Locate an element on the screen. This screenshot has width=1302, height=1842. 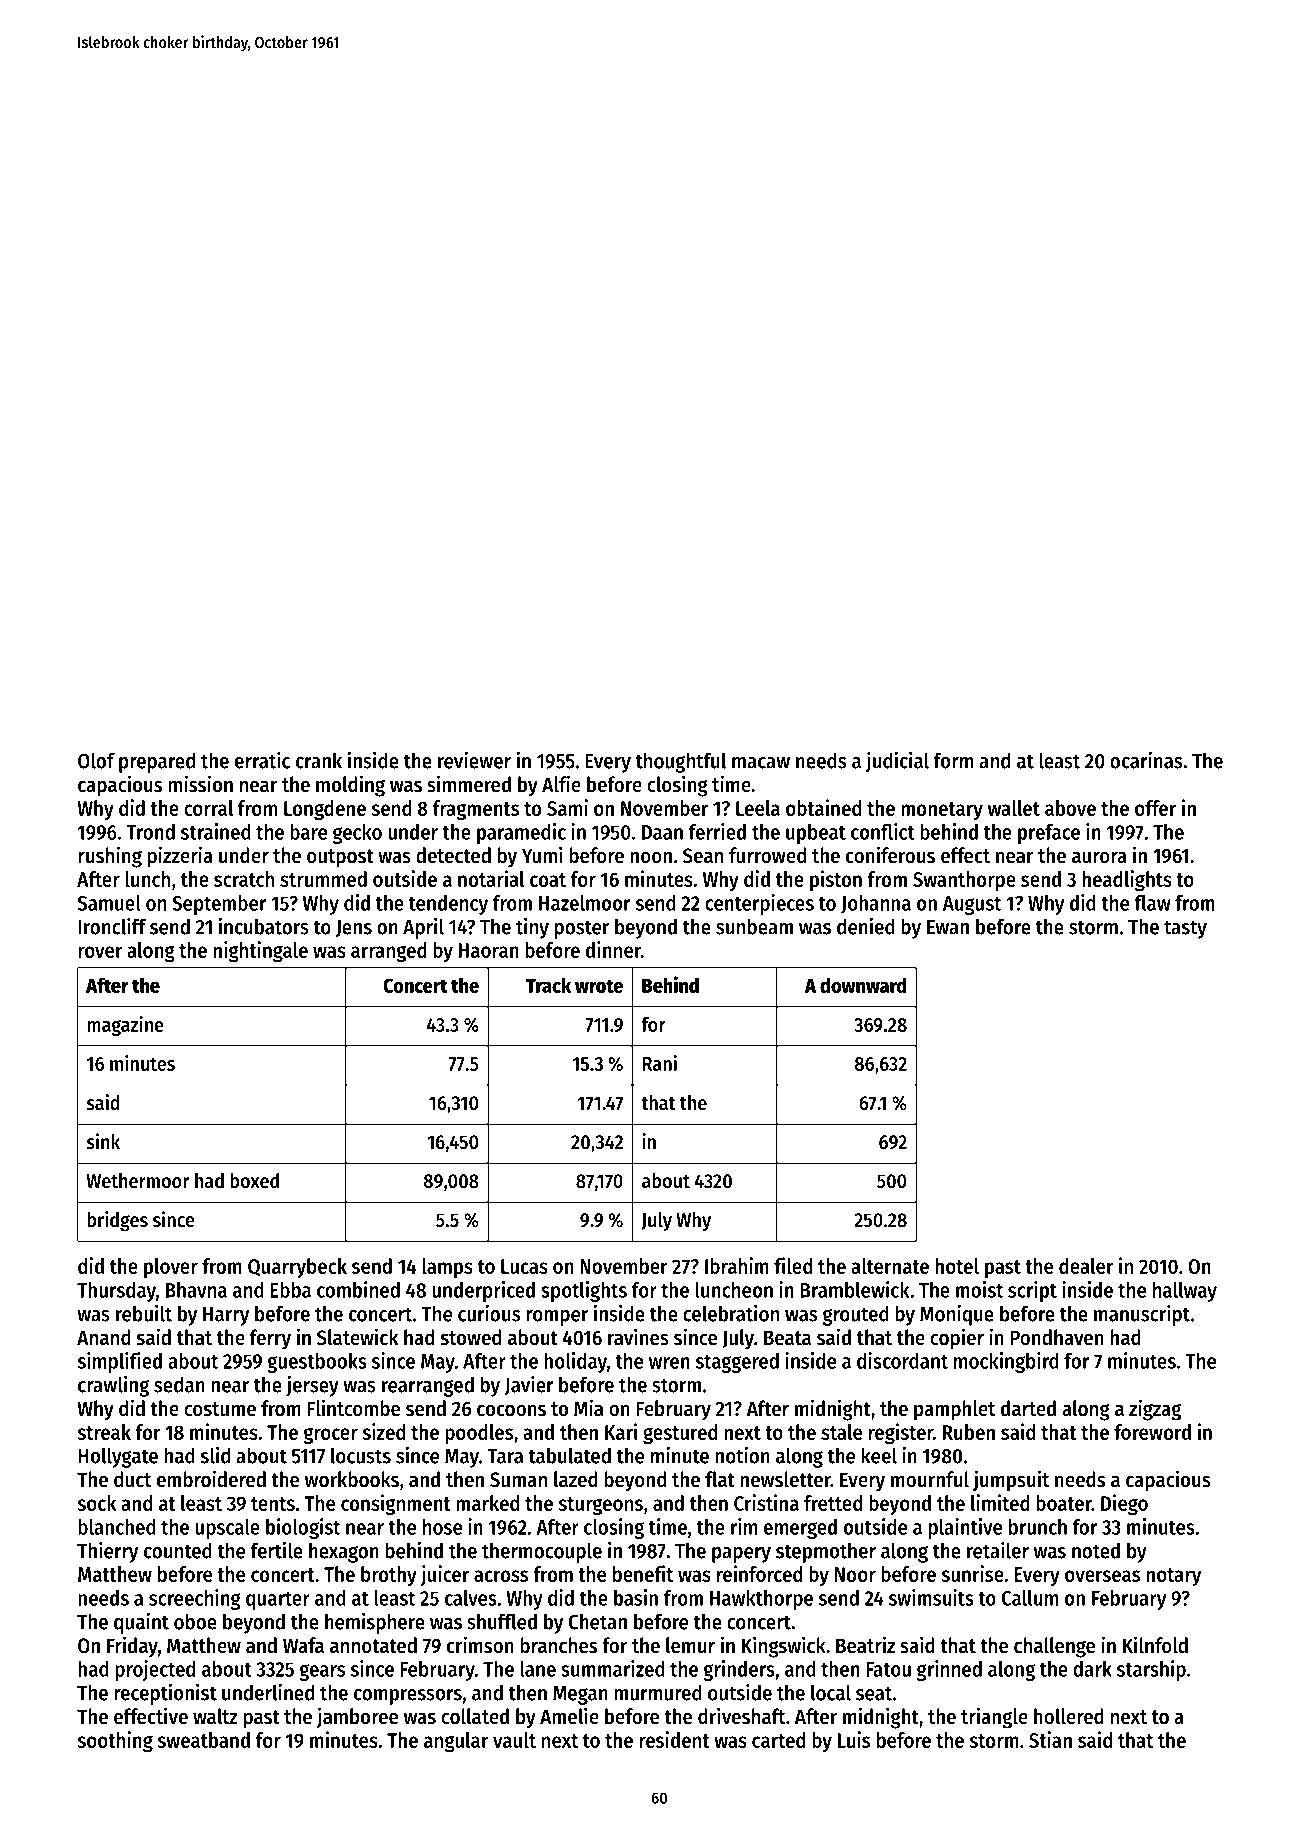
soothing is located at coordinates (115, 1742).
